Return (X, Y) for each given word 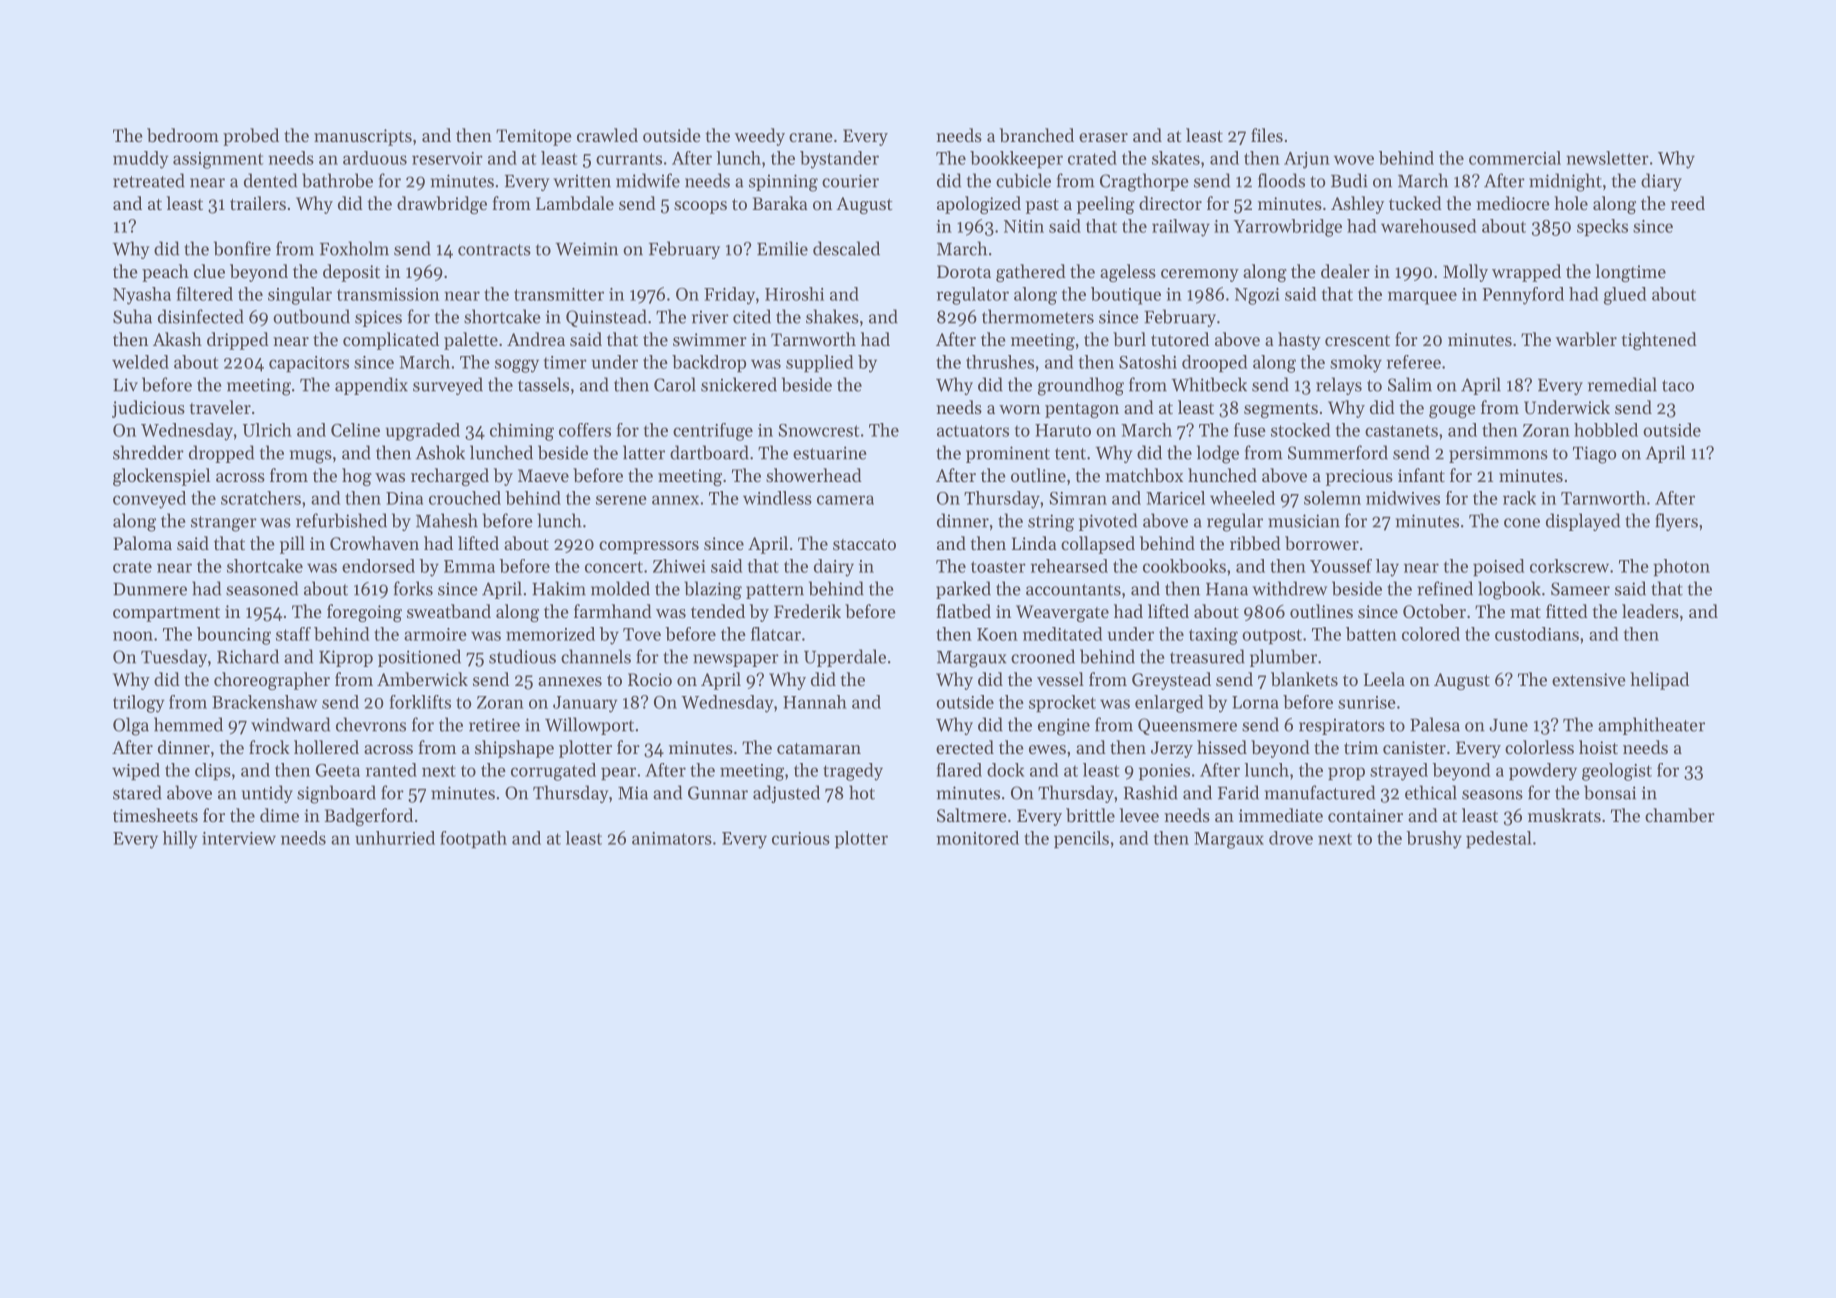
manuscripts (363, 137)
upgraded (423, 432)
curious (801, 838)
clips (213, 771)
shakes (832, 316)
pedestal (1499, 839)
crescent (1357, 340)
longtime (1630, 273)
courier (850, 181)
